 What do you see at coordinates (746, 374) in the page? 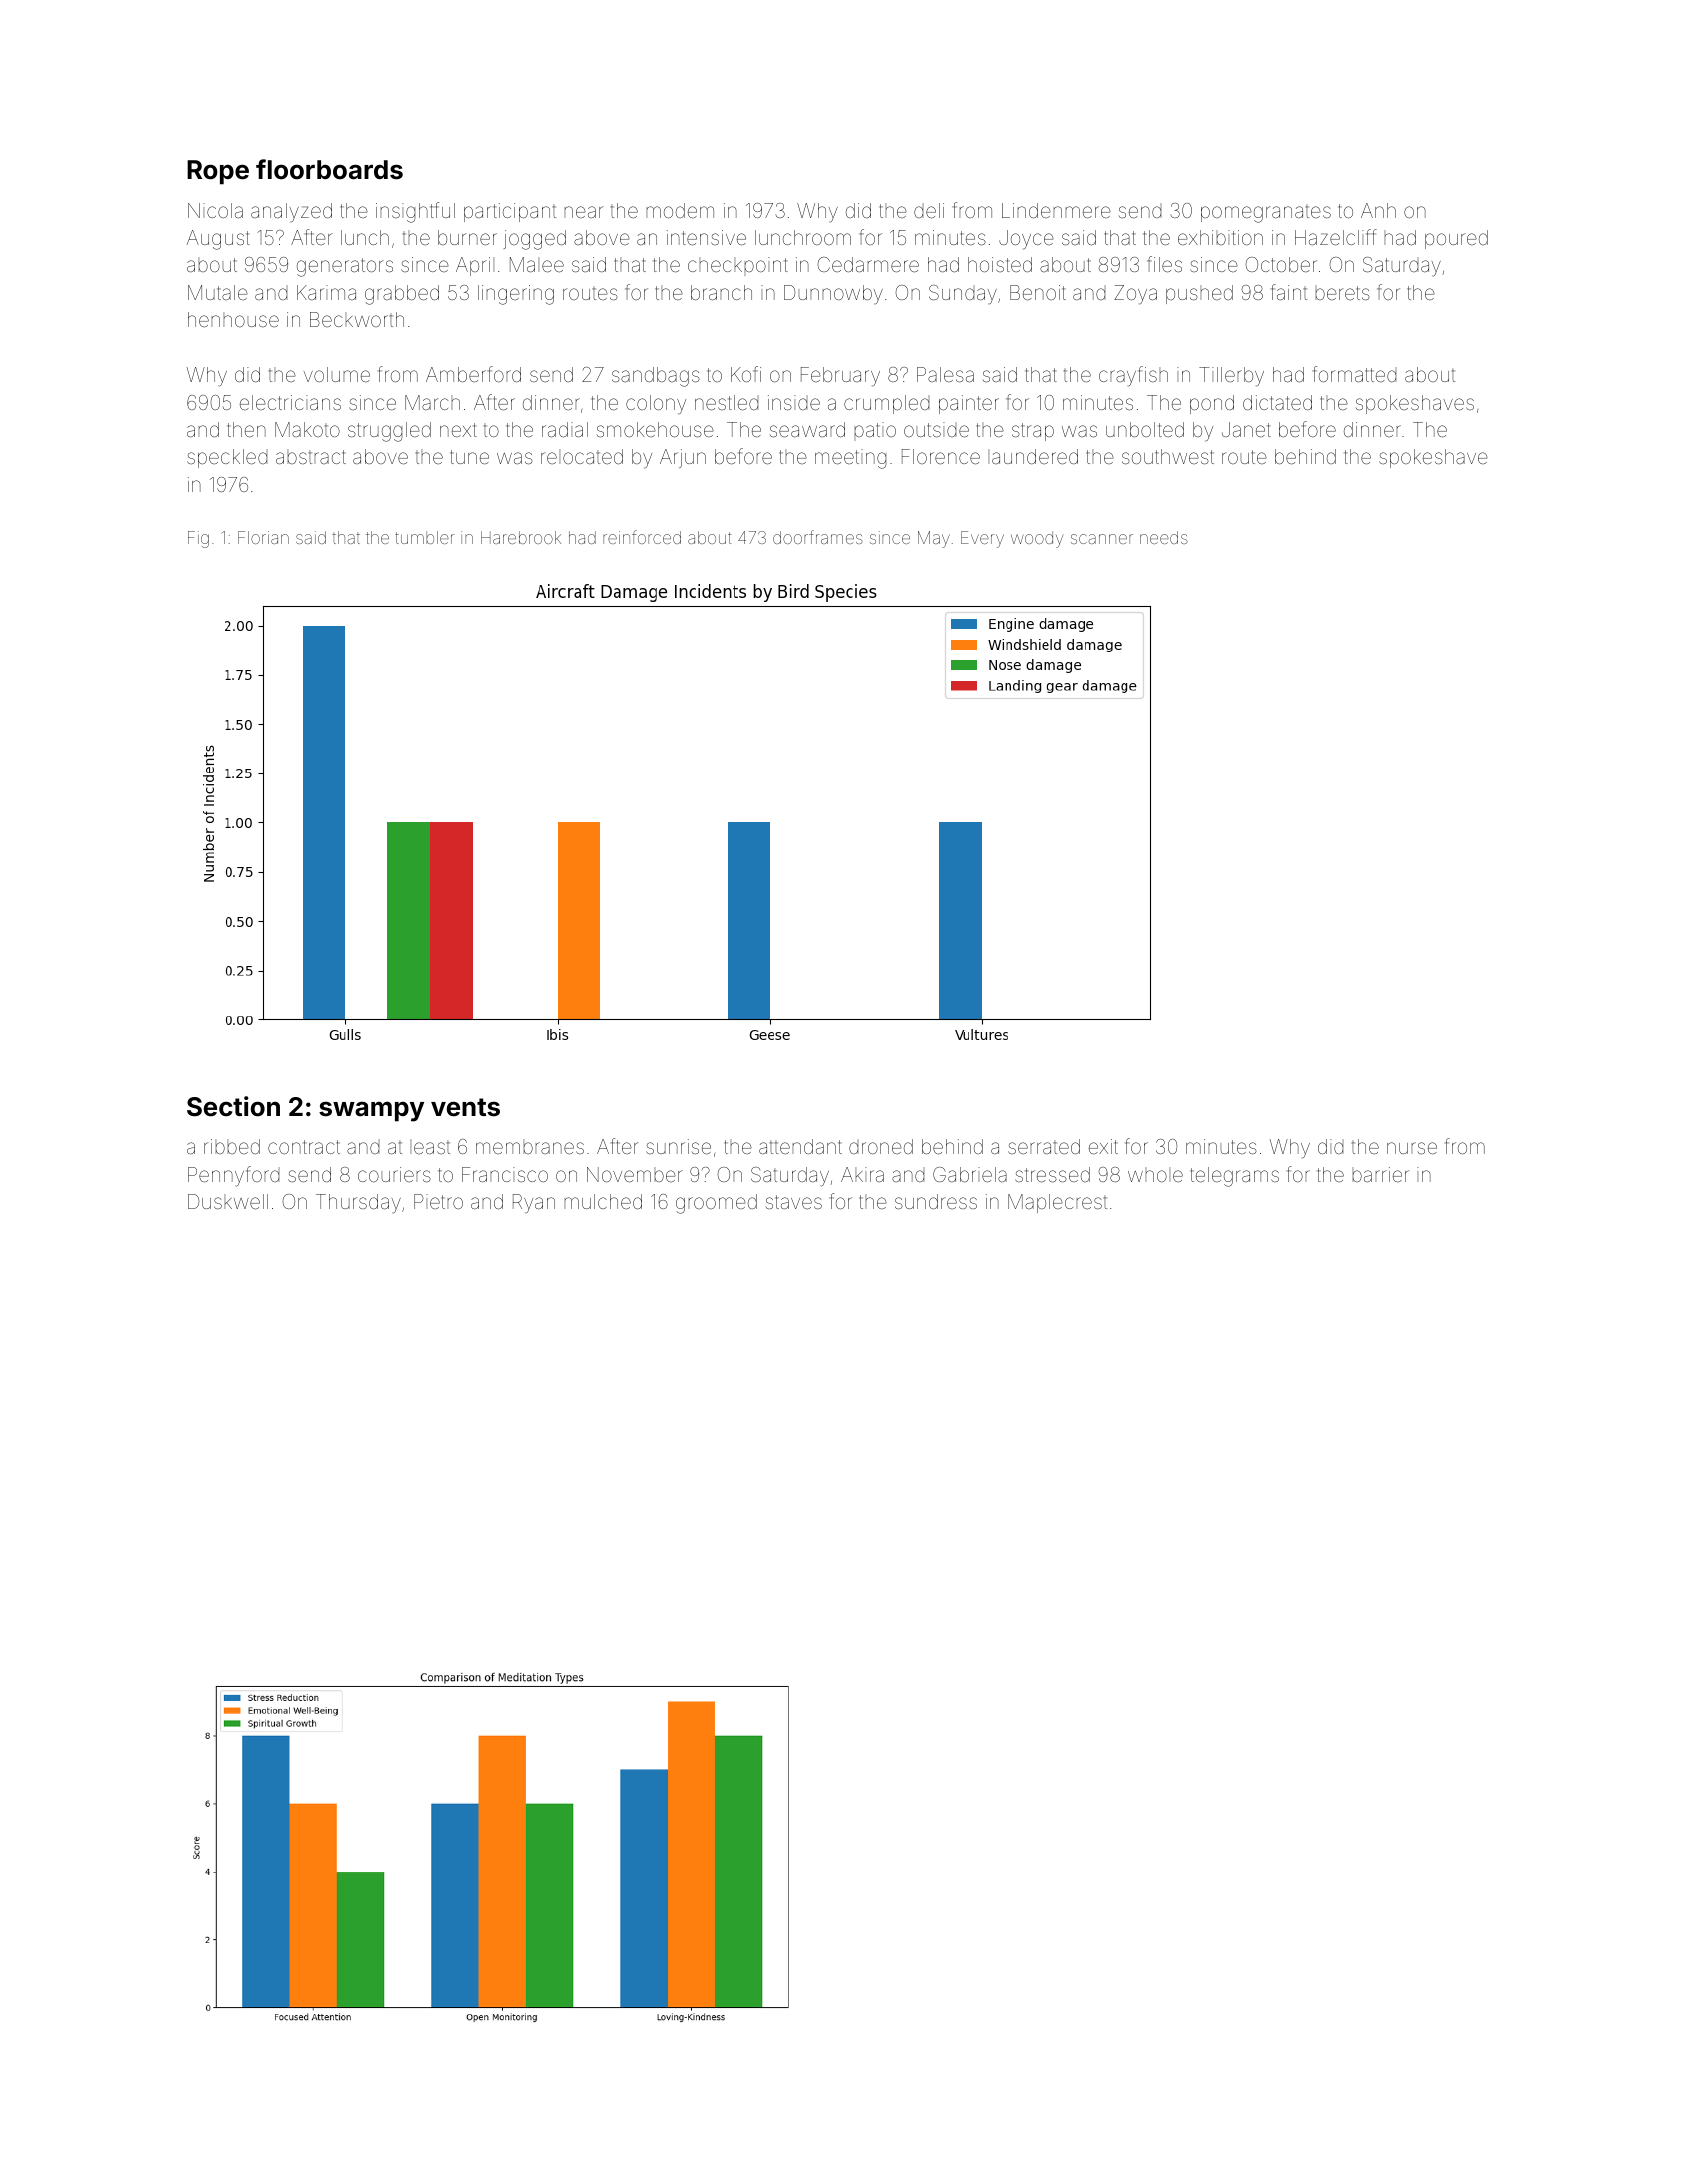
I see `Kofi` at bounding box center [746, 374].
